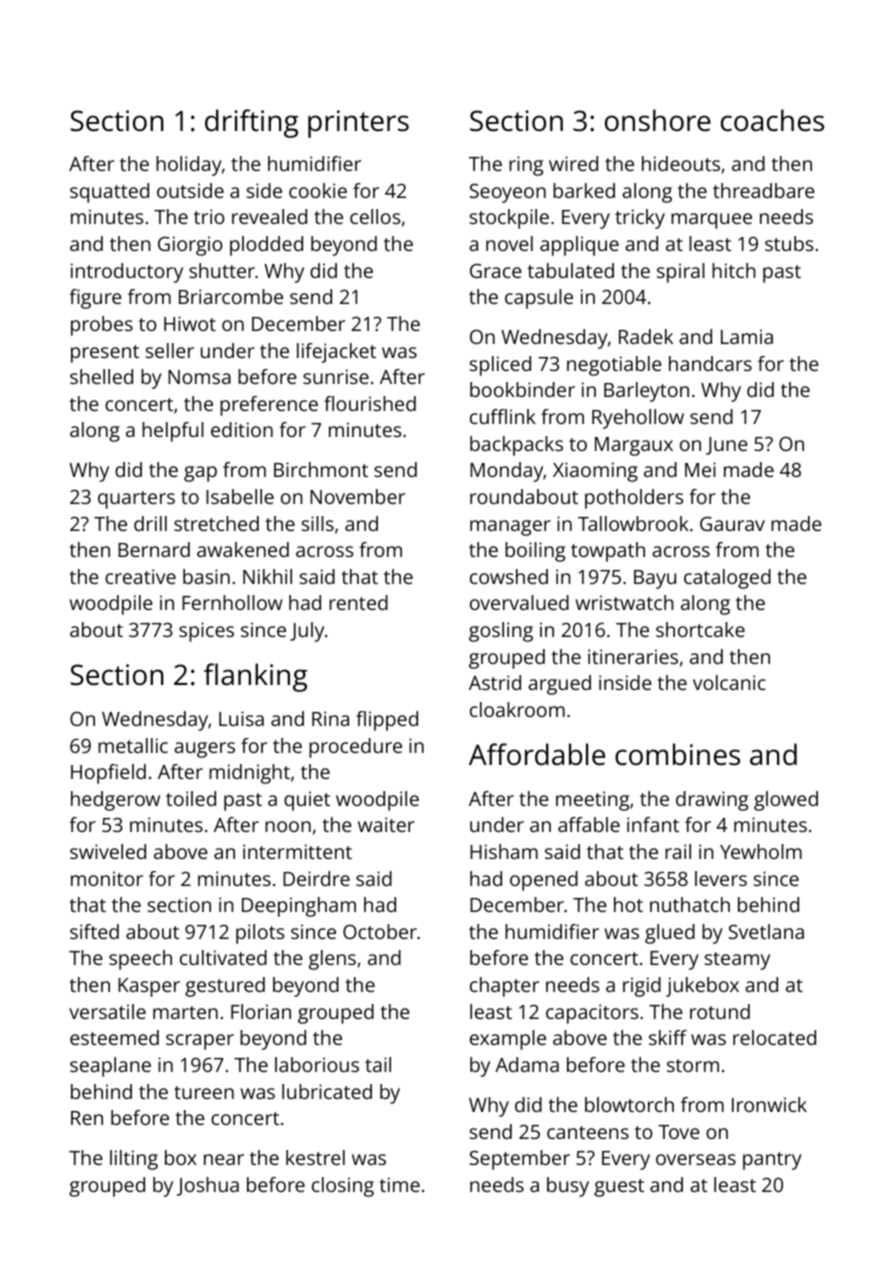 This screenshot has width=895, height=1269. What do you see at coordinates (399, 1184) in the screenshot?
I see `time` at bounding box center [399, 1184].
